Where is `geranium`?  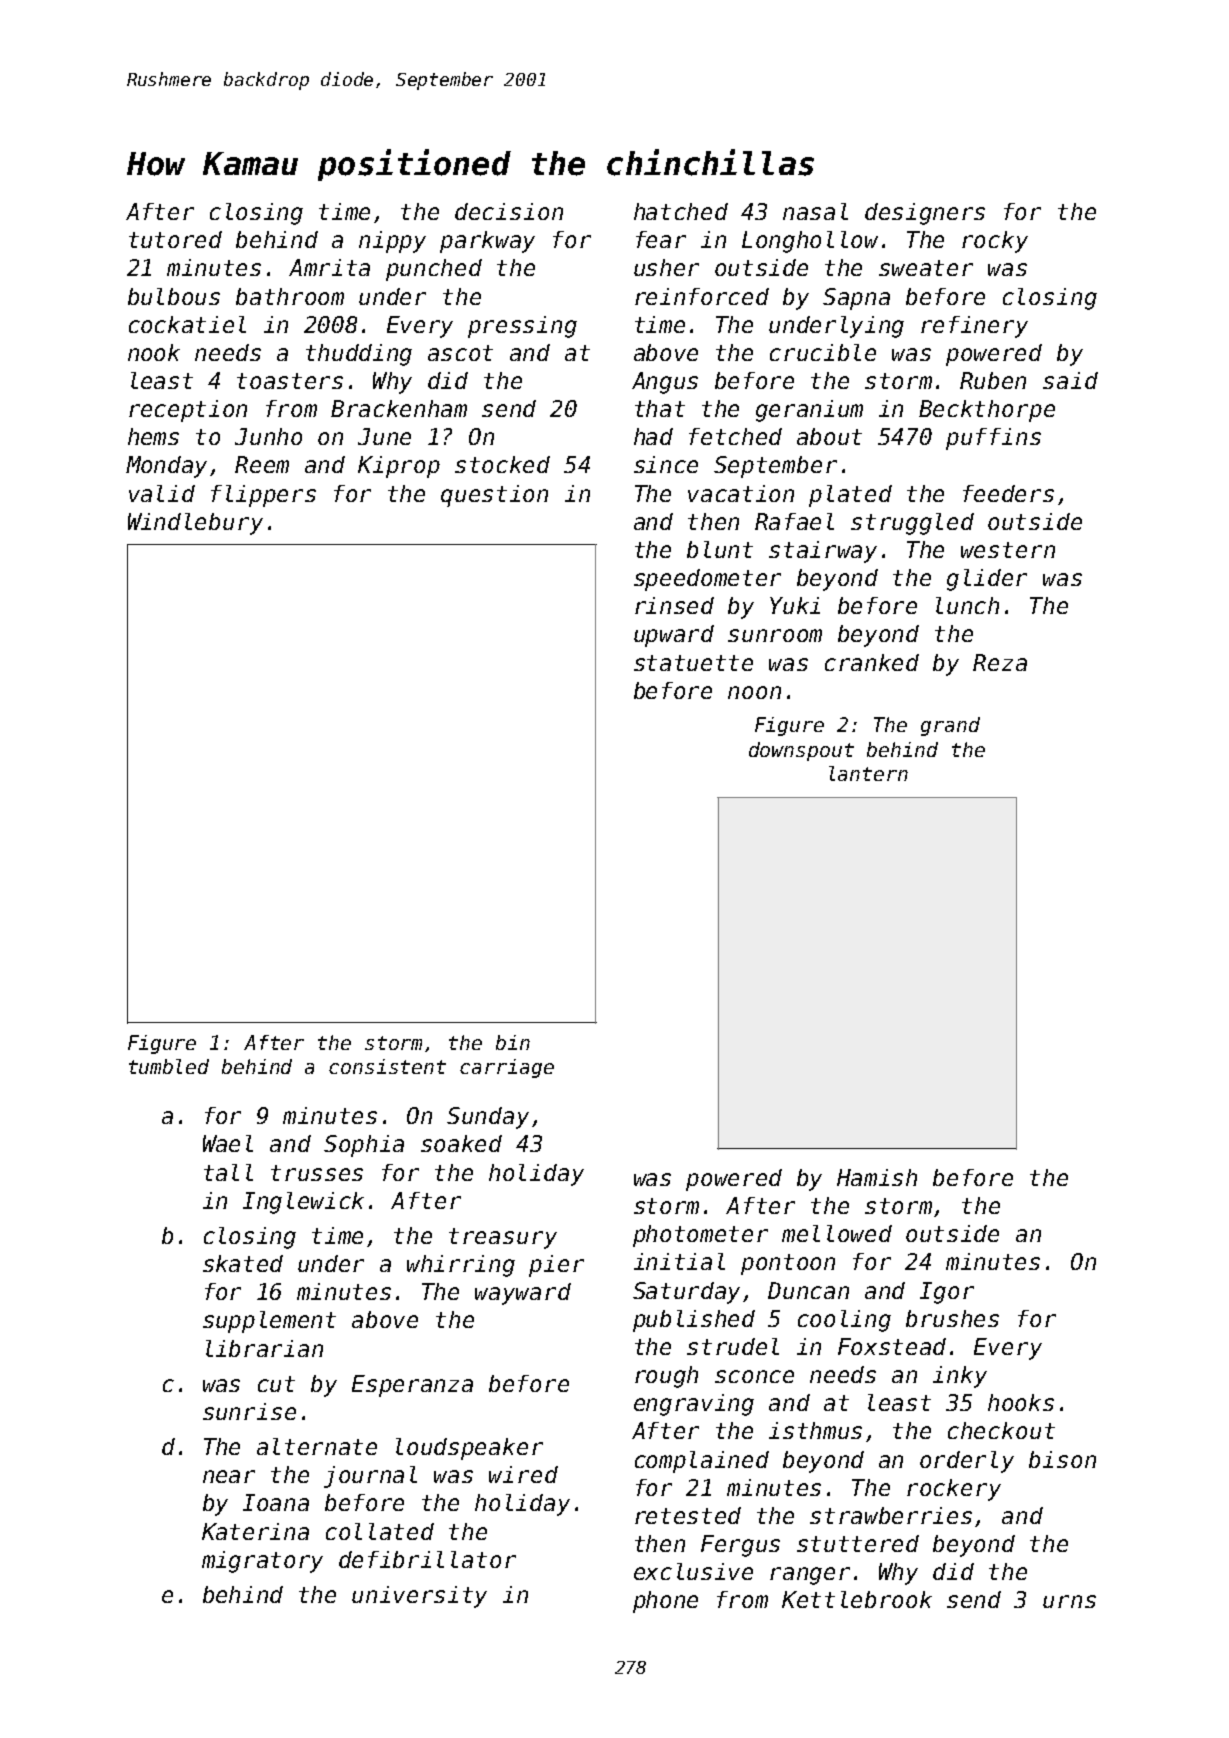
geranium is located at coordinates (809, 411).
